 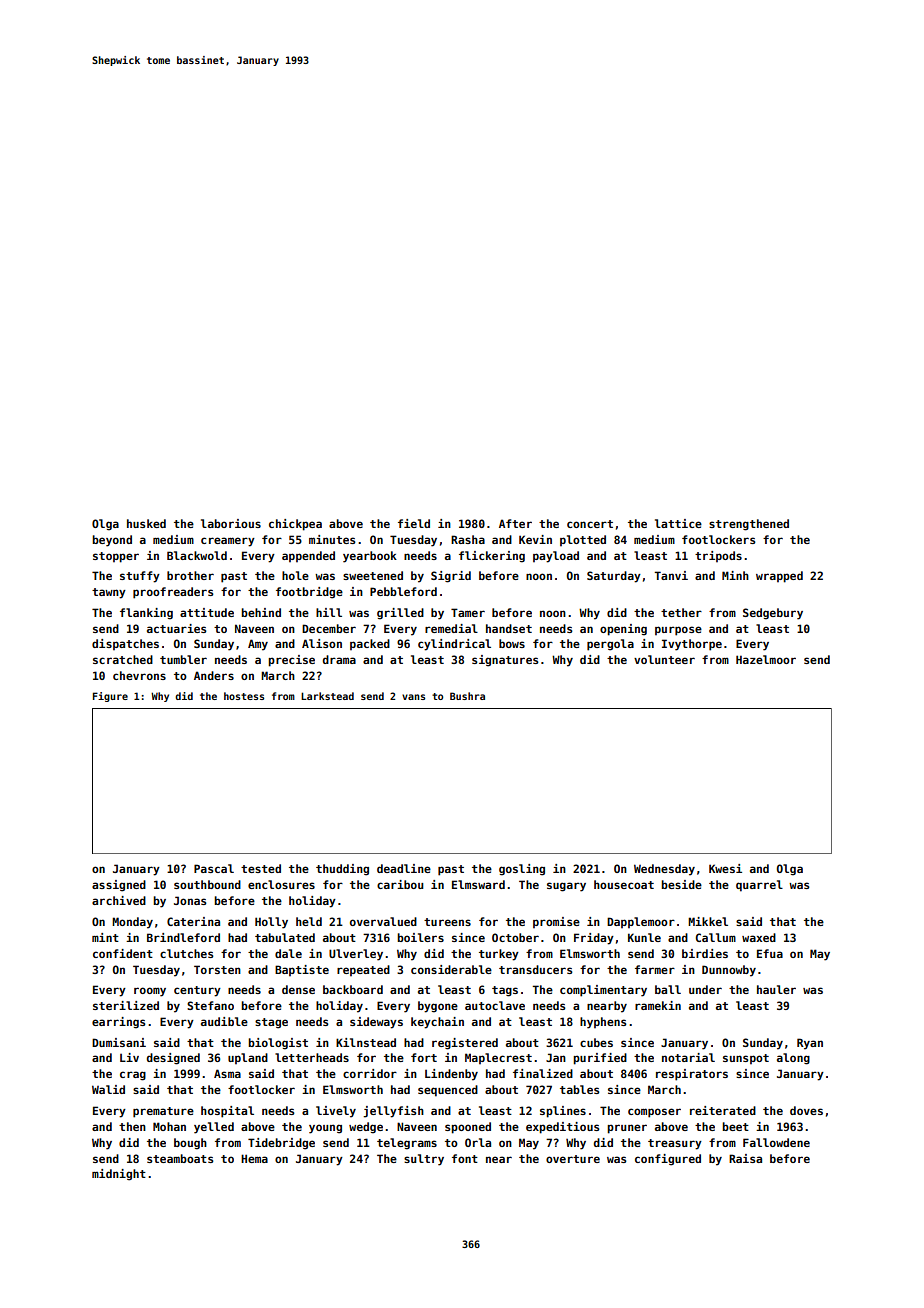 What do you see at coordinates (413, 697) in the document?
I see `vans` at bounding box center [413, 697].
